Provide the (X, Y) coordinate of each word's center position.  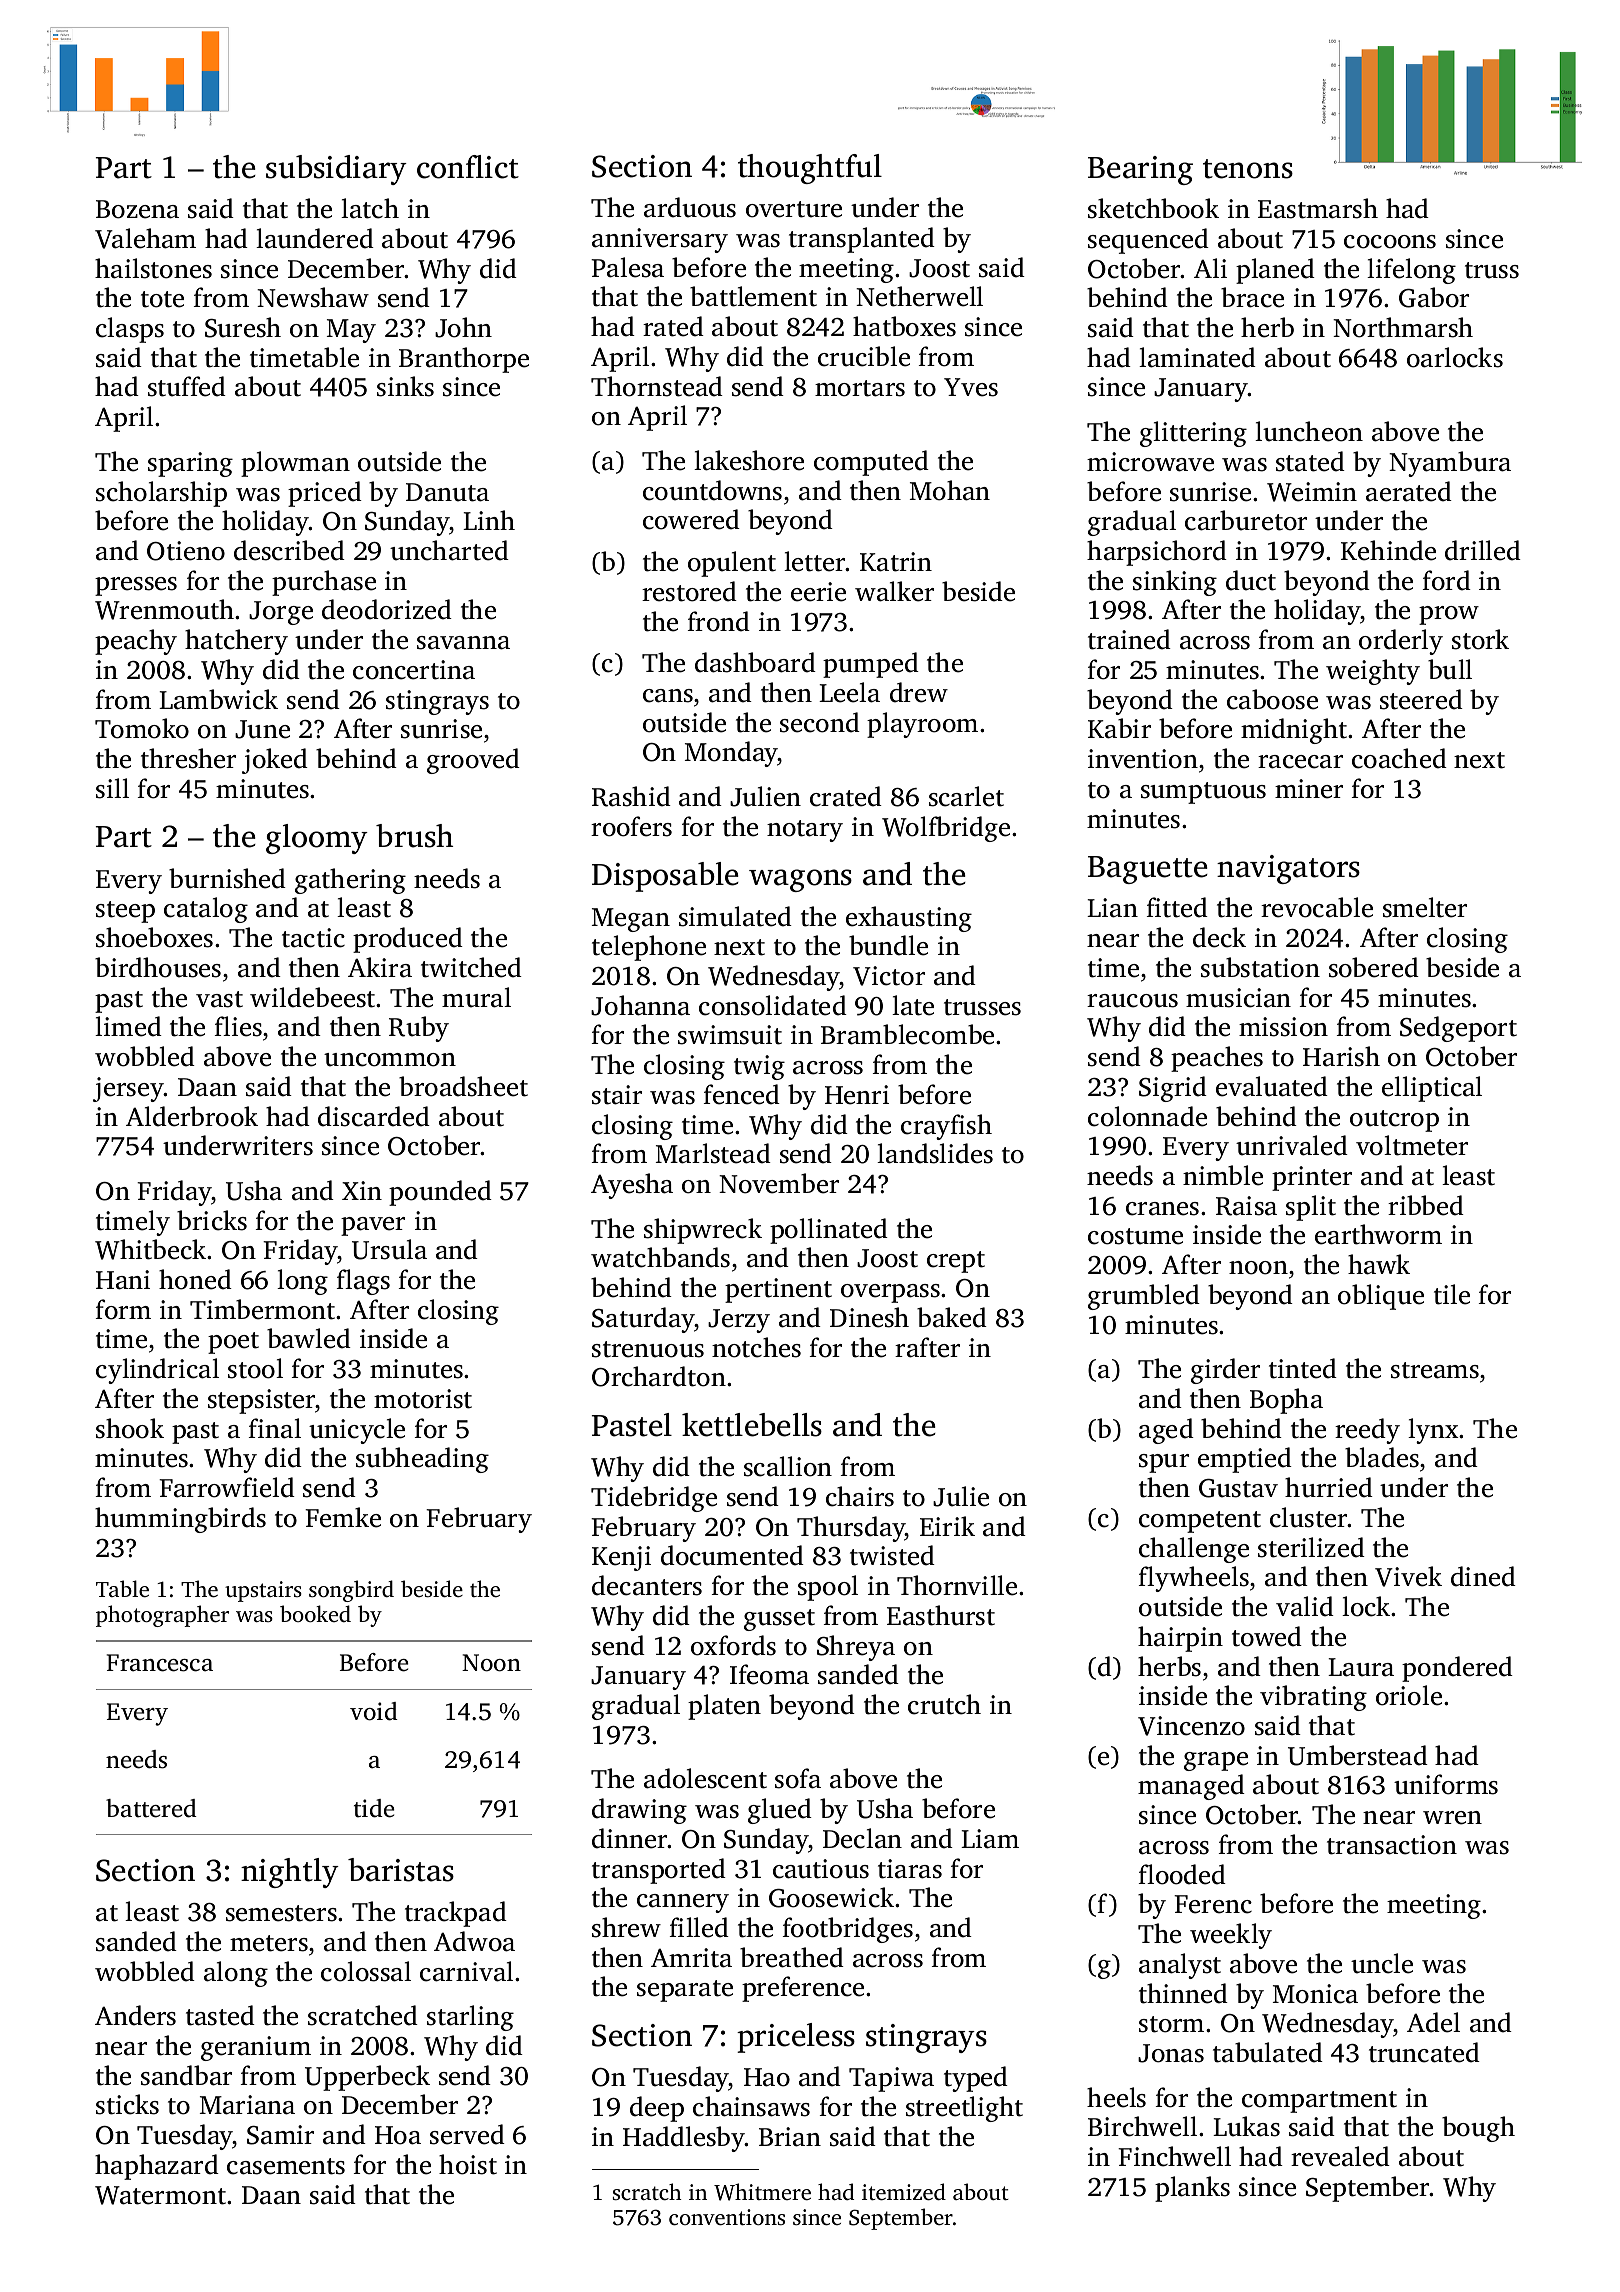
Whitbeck (150, 1249)
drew (919, 692)
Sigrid (1173, 1089)
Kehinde (1388, 550)
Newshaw (313, 297)
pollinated (829, 1231)
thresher (188, 758)
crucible (864, 356)
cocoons (1390, 242)
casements (286, 2166)
